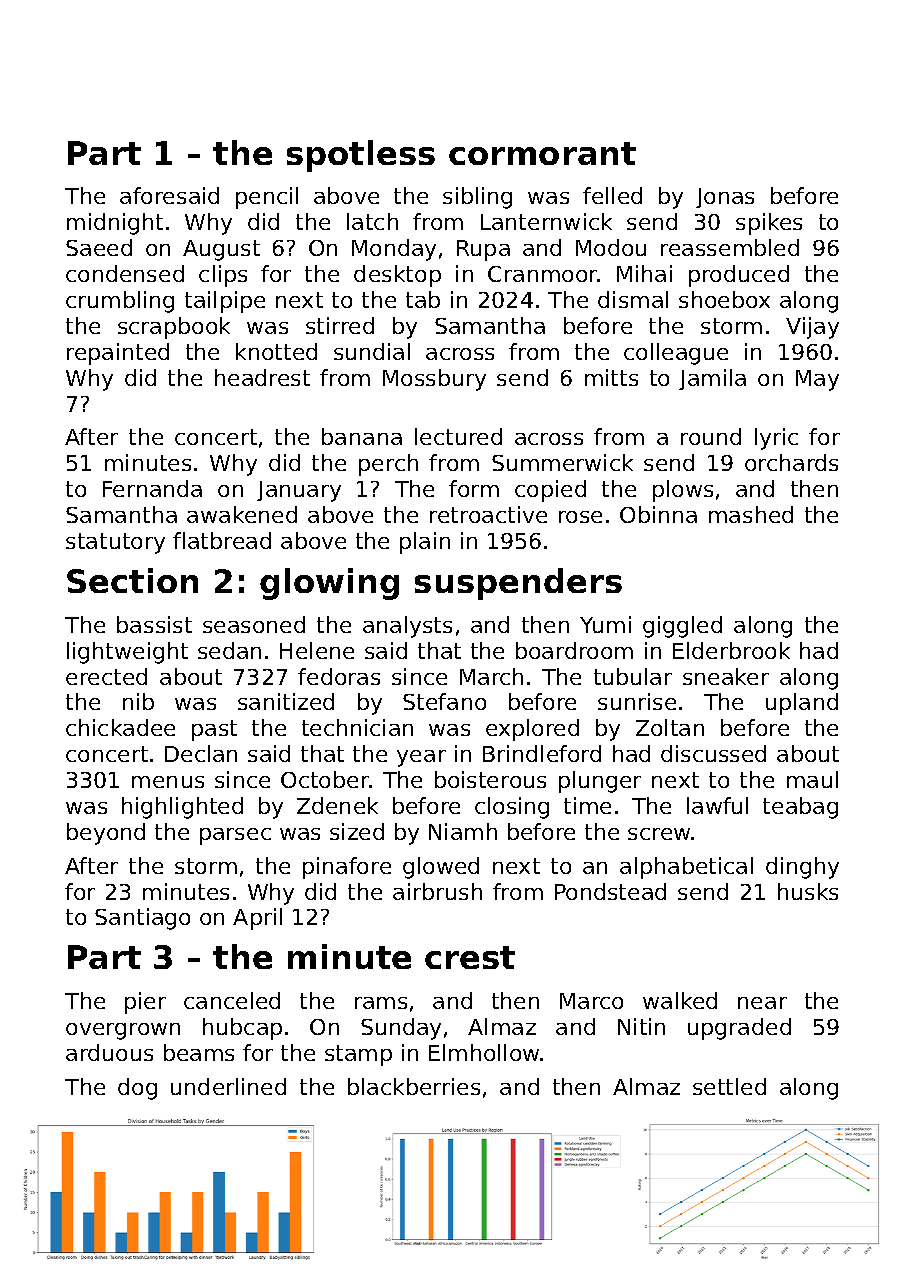 This screenshot has height=1286, width=906. I want to click on plunger, so click(600, 782).
